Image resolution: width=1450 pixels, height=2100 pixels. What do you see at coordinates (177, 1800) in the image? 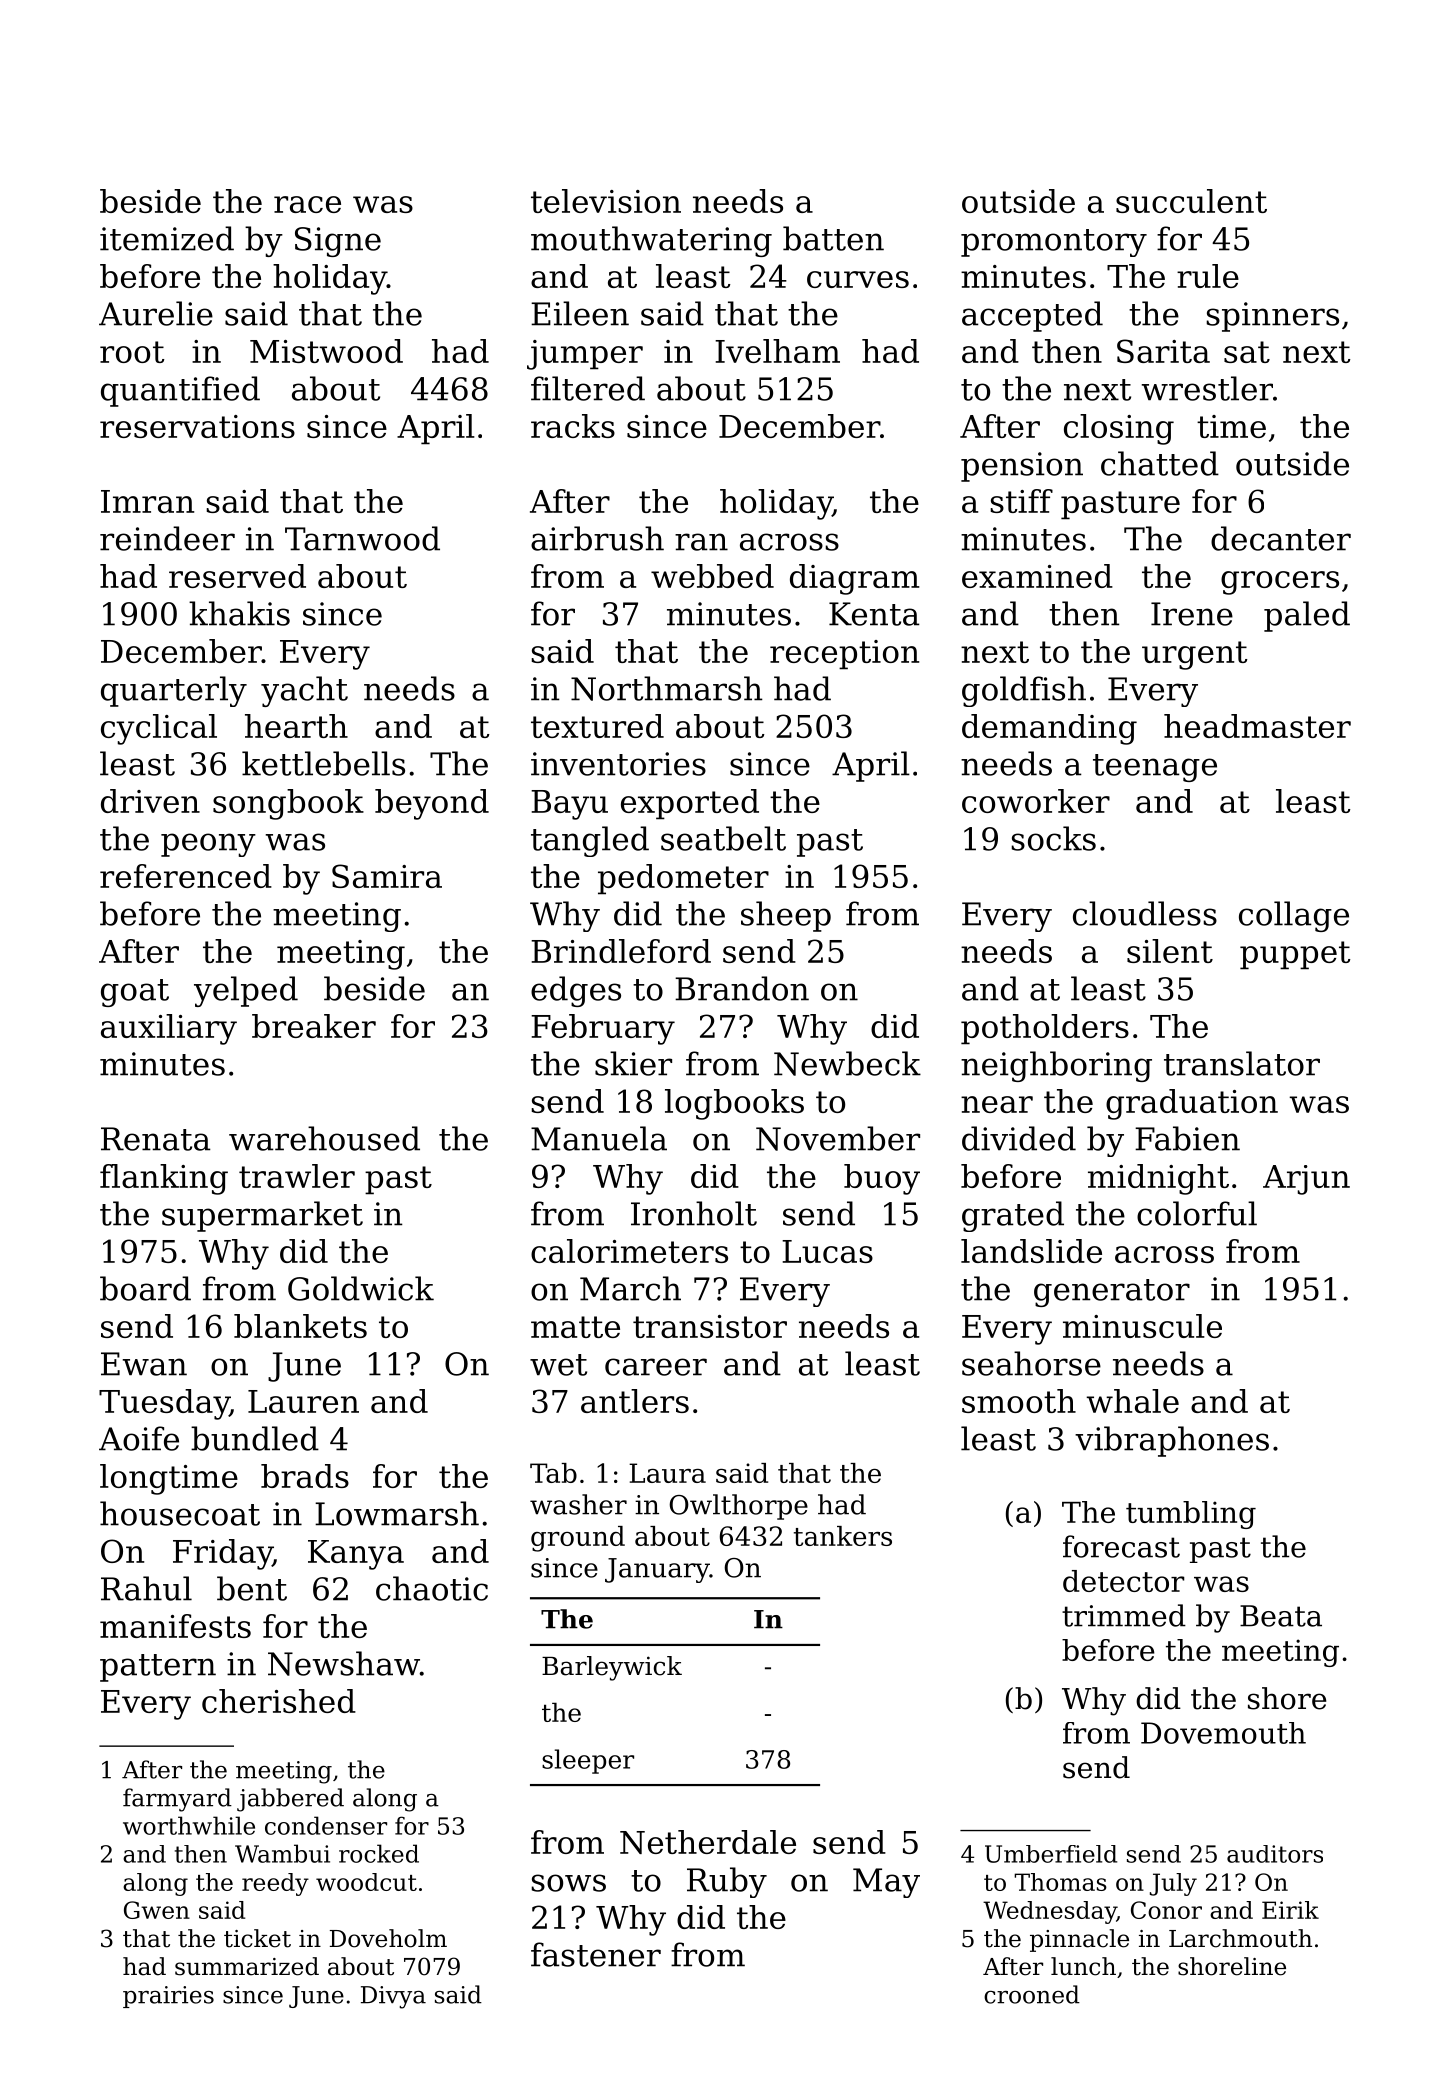
I see `farmyard` at bounding box center [177, 1800].
